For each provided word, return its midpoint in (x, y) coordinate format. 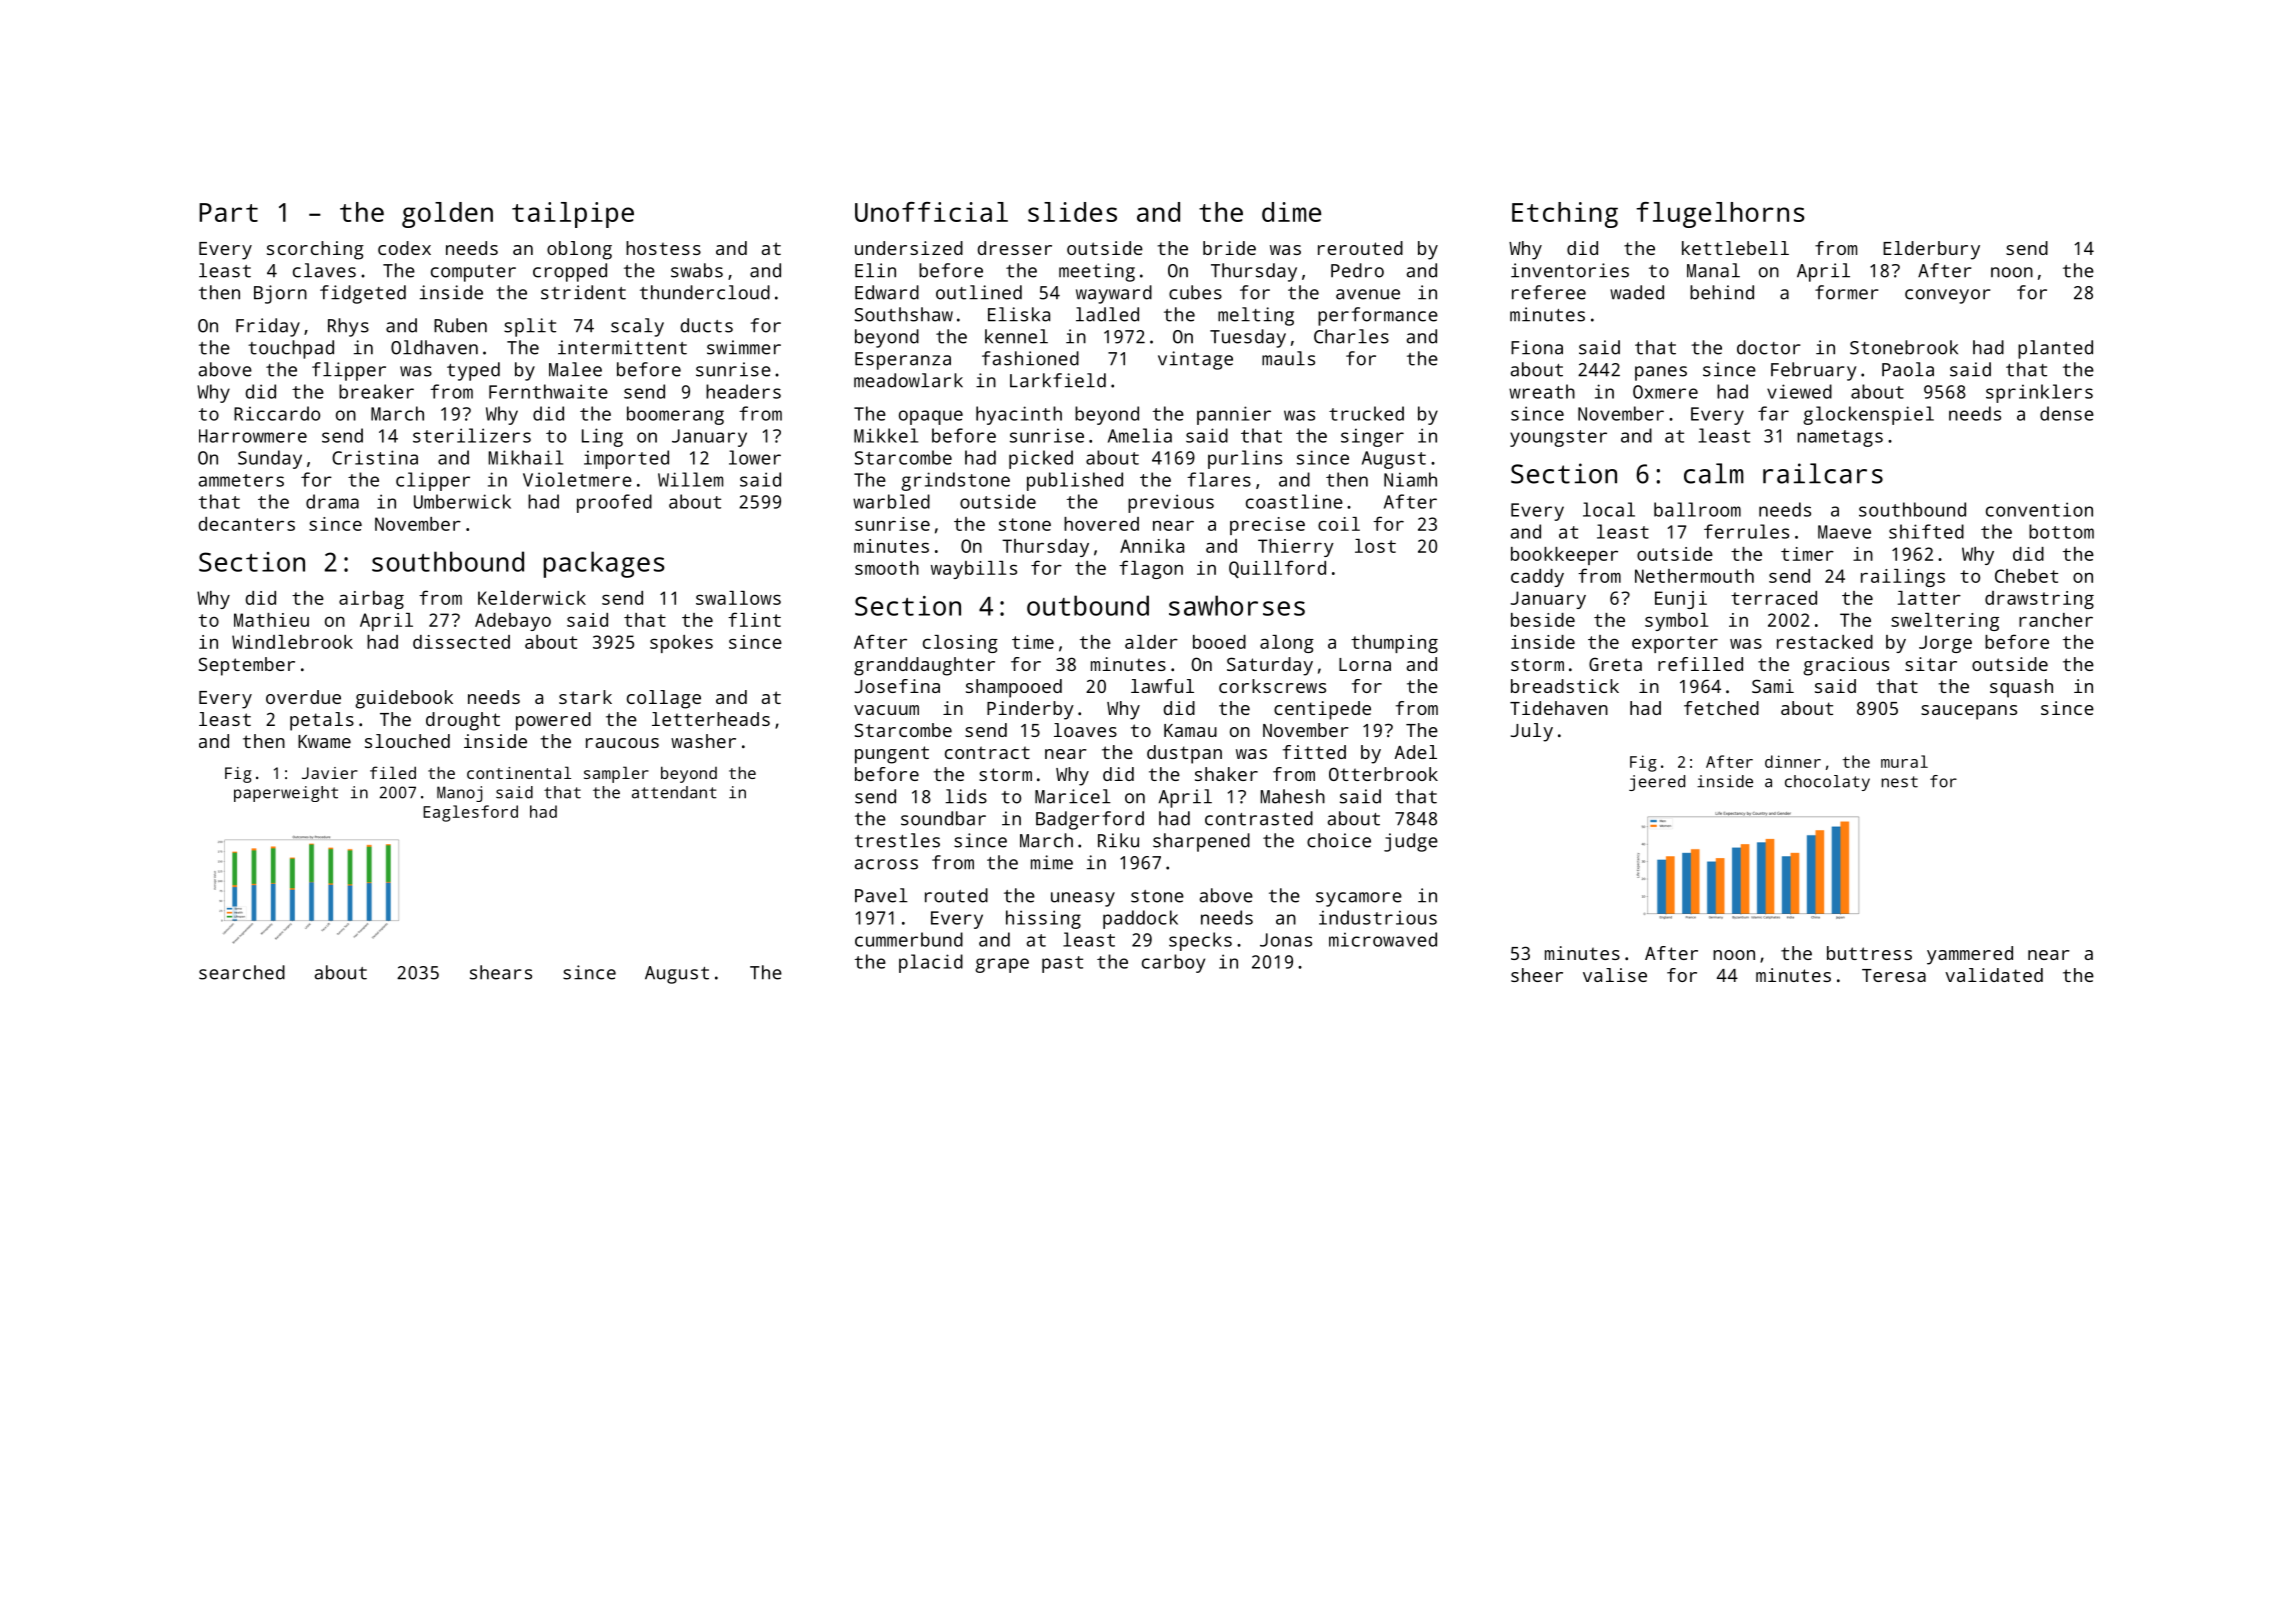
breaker (376, 391)
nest (1900, 782)
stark (585, 697)
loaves (1085, 730)
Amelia (1140, 435)
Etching (1565, 215)
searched (242, 972)
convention (2039, 509)
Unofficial (931, 212)
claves (324, 270)
